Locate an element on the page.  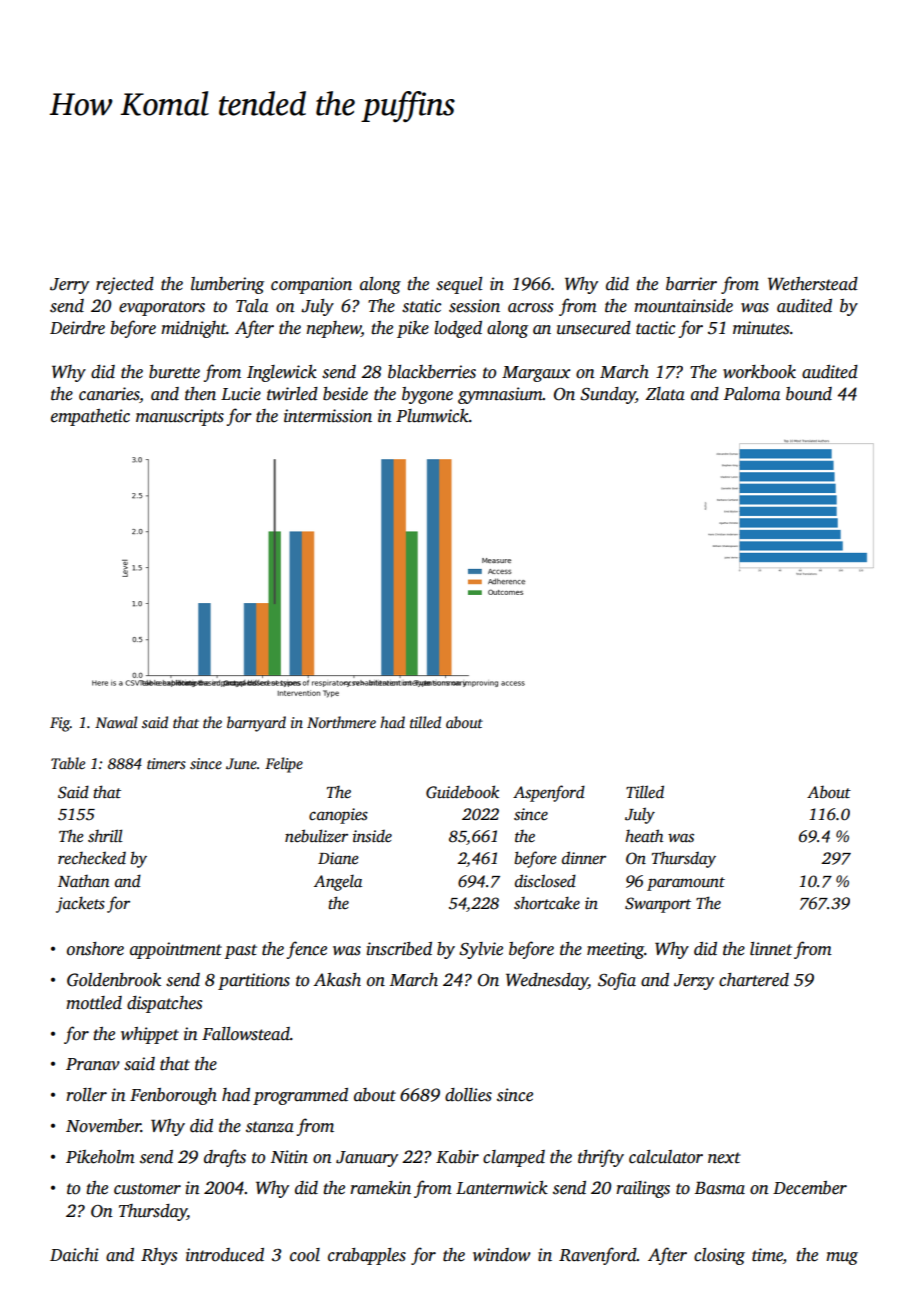
Nawal is located at coordinates (116, 722).
